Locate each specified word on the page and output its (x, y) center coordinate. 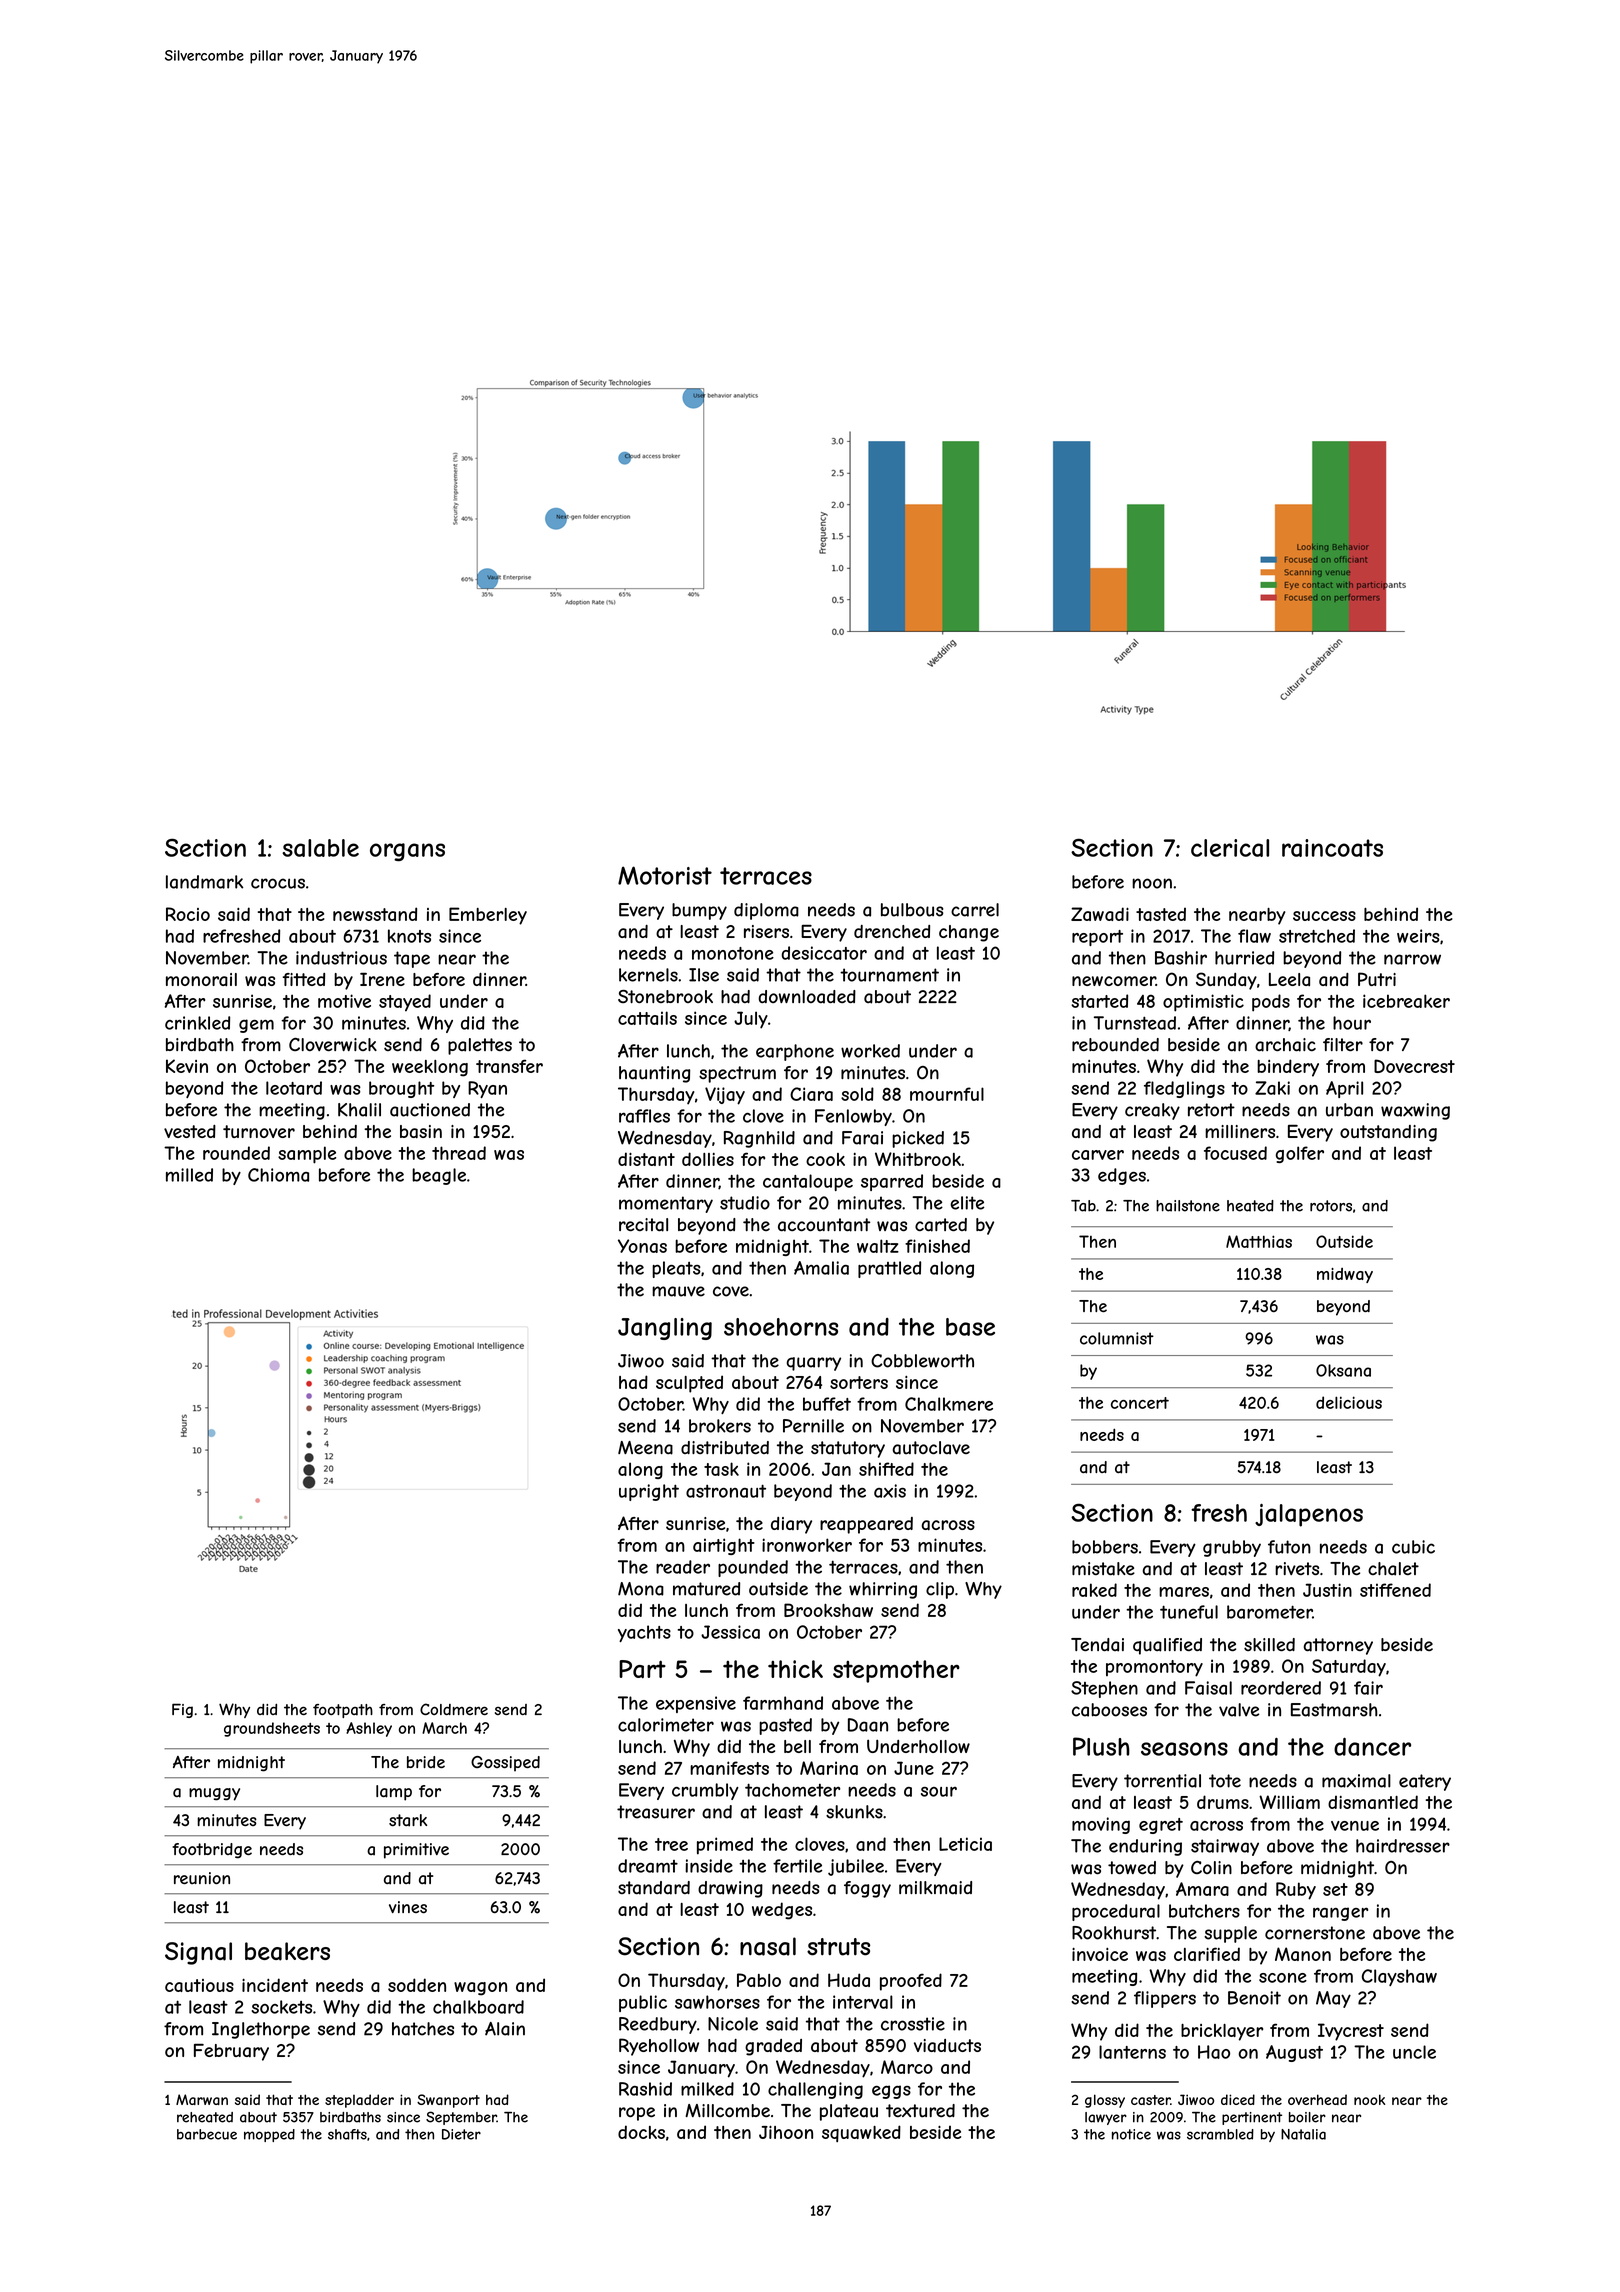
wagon (480, 1989)
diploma (766, 911)
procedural (1116, 1912)
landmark (204, 882)
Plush (1101, 1746)
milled (189, 1175)
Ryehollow (659, 2047)
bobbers (1105, 1547)
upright (649, 1492)
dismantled (1373, 1802)
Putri (1377, 979)
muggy (214, 1794)
